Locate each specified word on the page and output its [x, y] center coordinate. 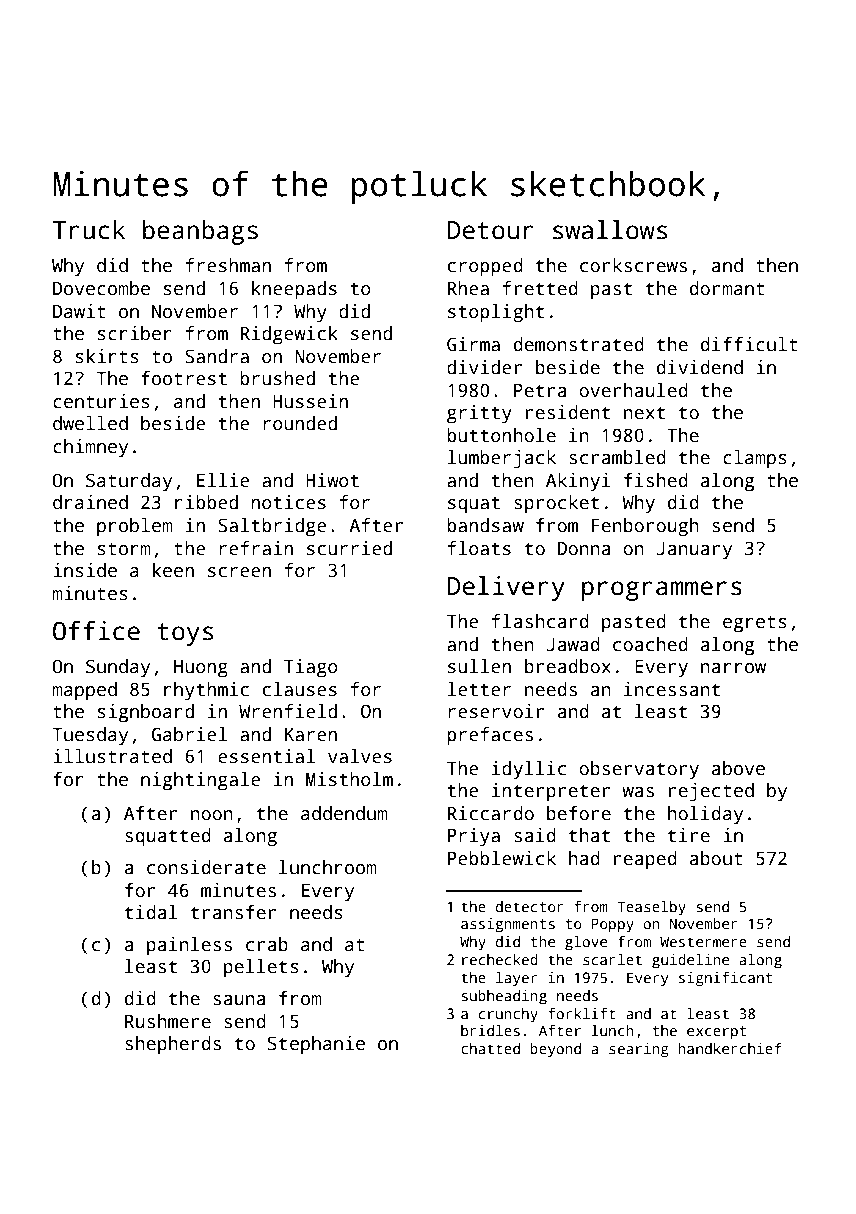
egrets [755, 624]
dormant [727, 288]
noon [212, 815]
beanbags [200, 232]
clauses [300, 689]
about [716, 858]
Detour [491, 230]
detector [530, 906]
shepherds [173, 1045]
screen [239, 572]
